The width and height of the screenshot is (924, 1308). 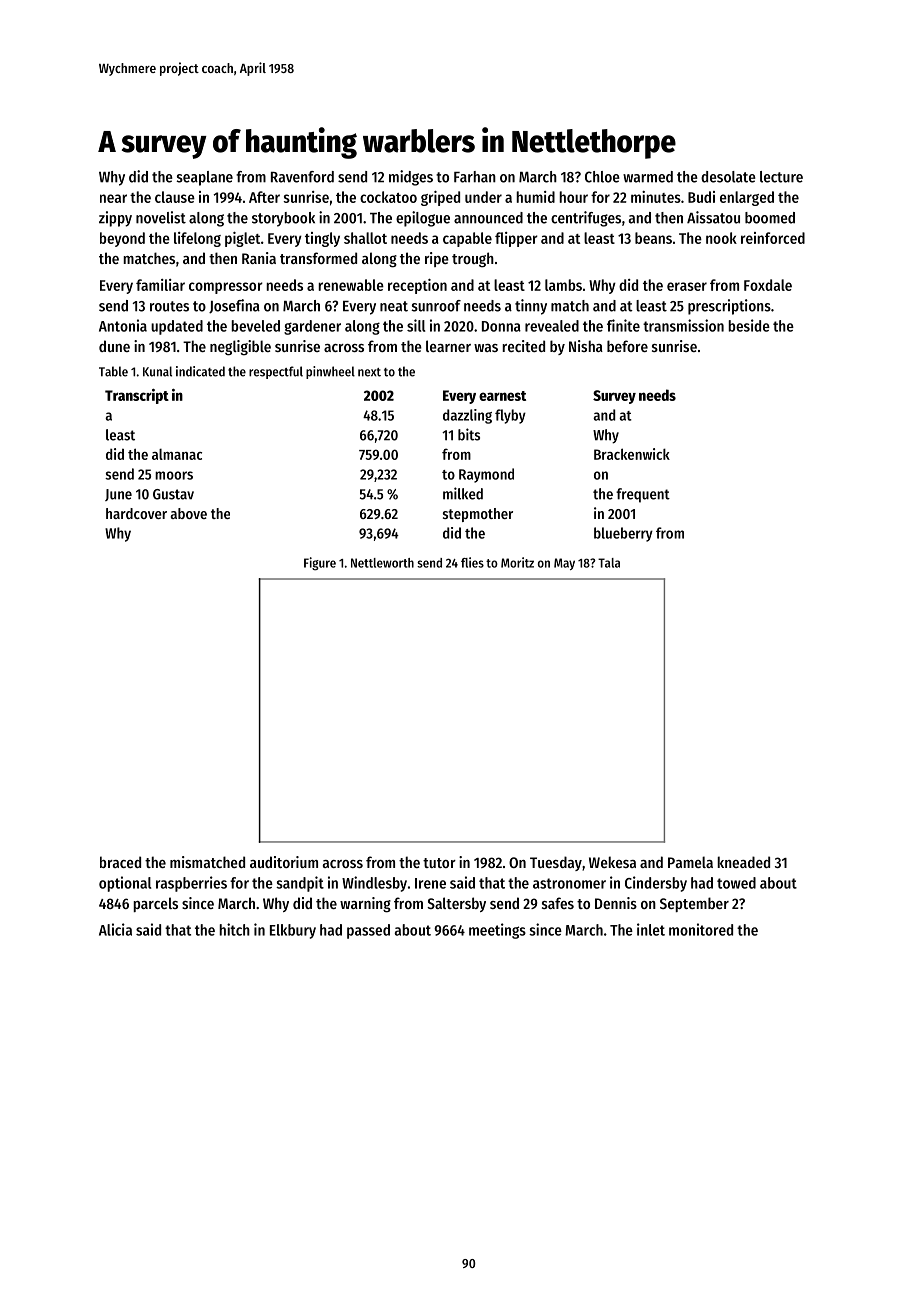 What do you see at coordinates (690, 862) in the screenshot?
I see `Pamela` at bounding box center [690, 862].
